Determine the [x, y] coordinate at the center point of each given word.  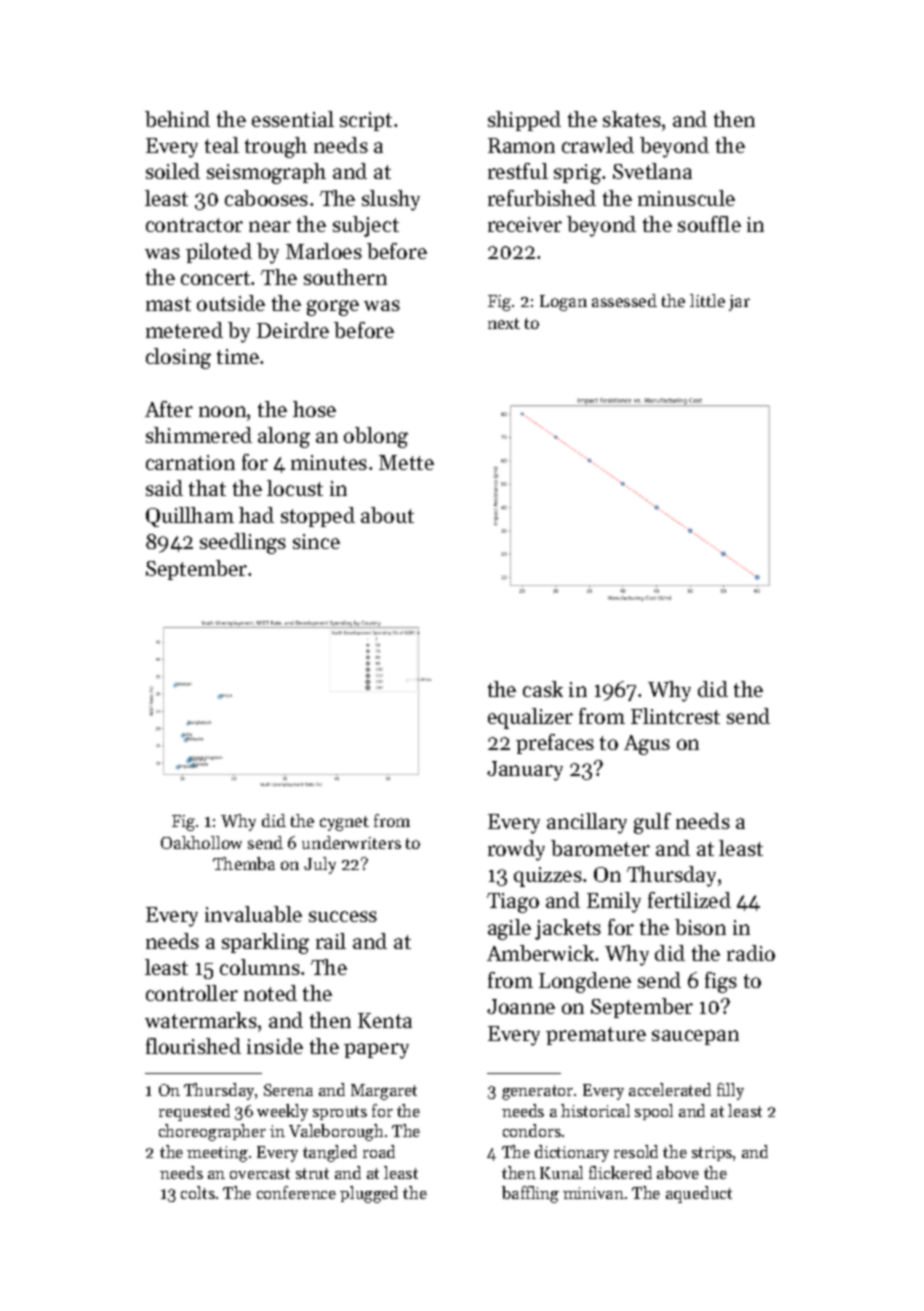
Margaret [384, 1092]
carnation [190, 462]
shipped [524, 121]
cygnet [344, 823]
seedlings [243, 543]
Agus [647, 745]
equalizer [530, 718]
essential [293, 119]
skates [632, 119]
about [387, 515]
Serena [288, 1090]
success [343, 916]
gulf [652, 823]
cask [543, 689]
